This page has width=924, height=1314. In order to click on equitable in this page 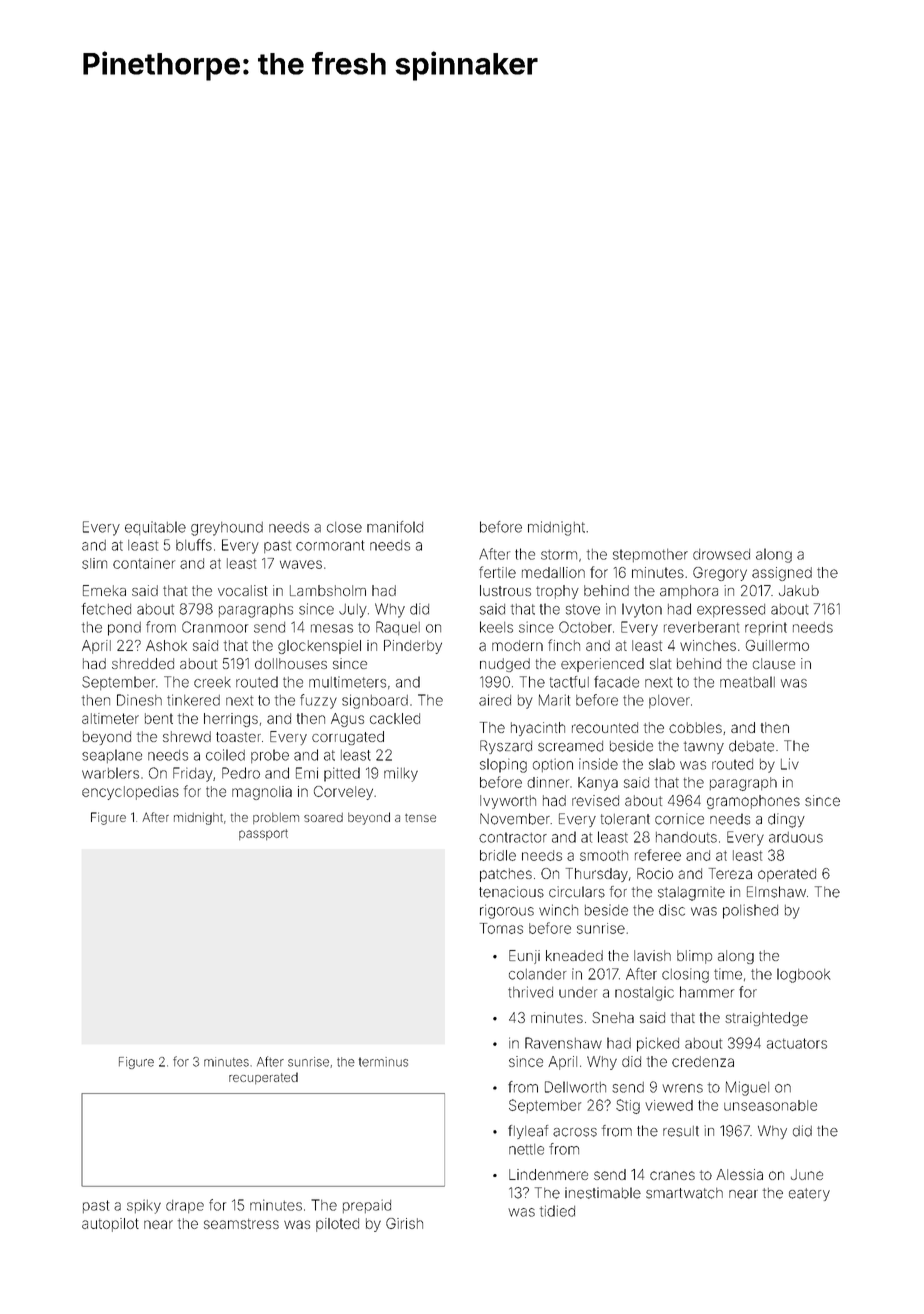, I will do `click(155, 528)`.
